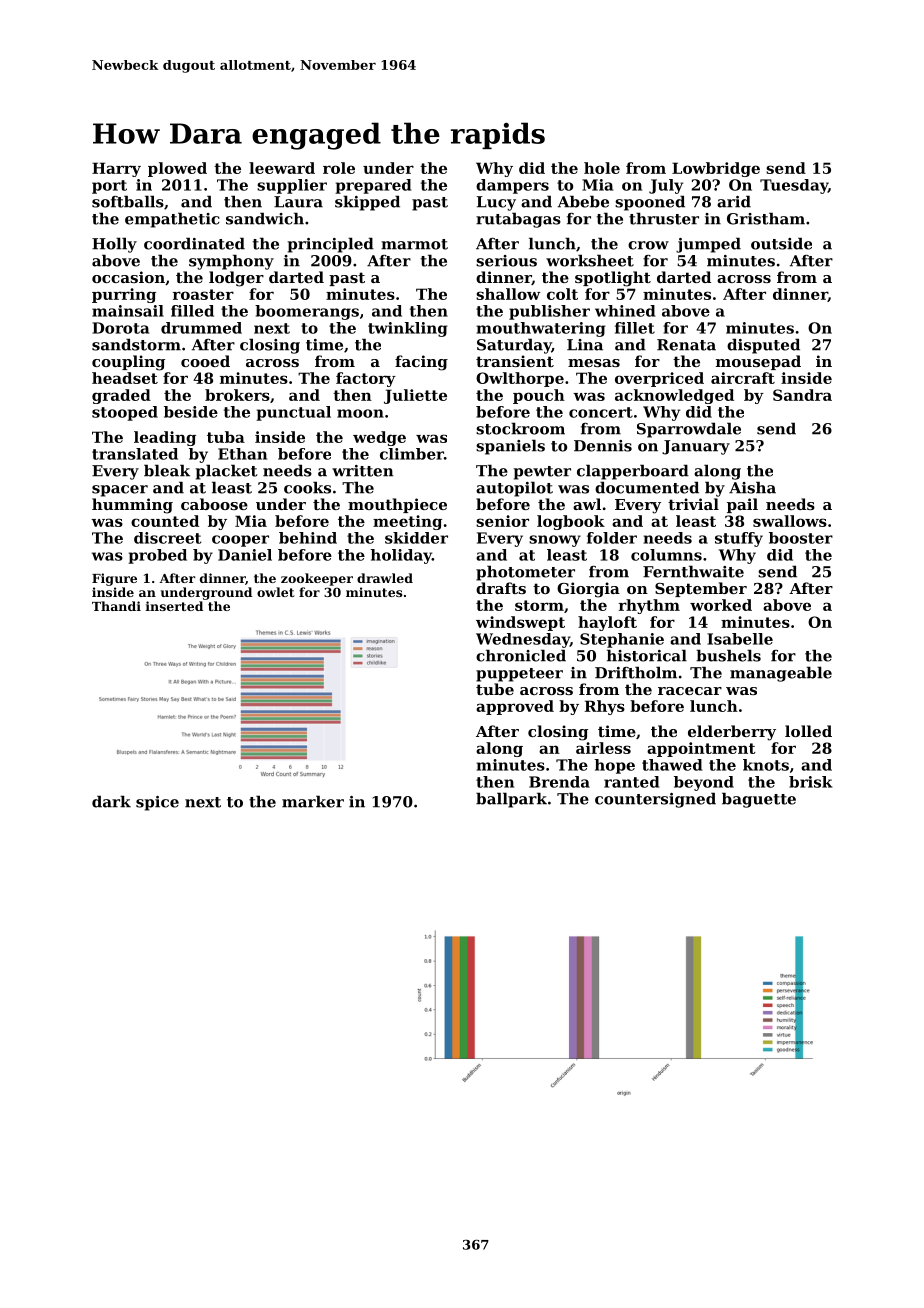 The image size is (924, 1308). I want to click on supplier, so click(292, 186).
